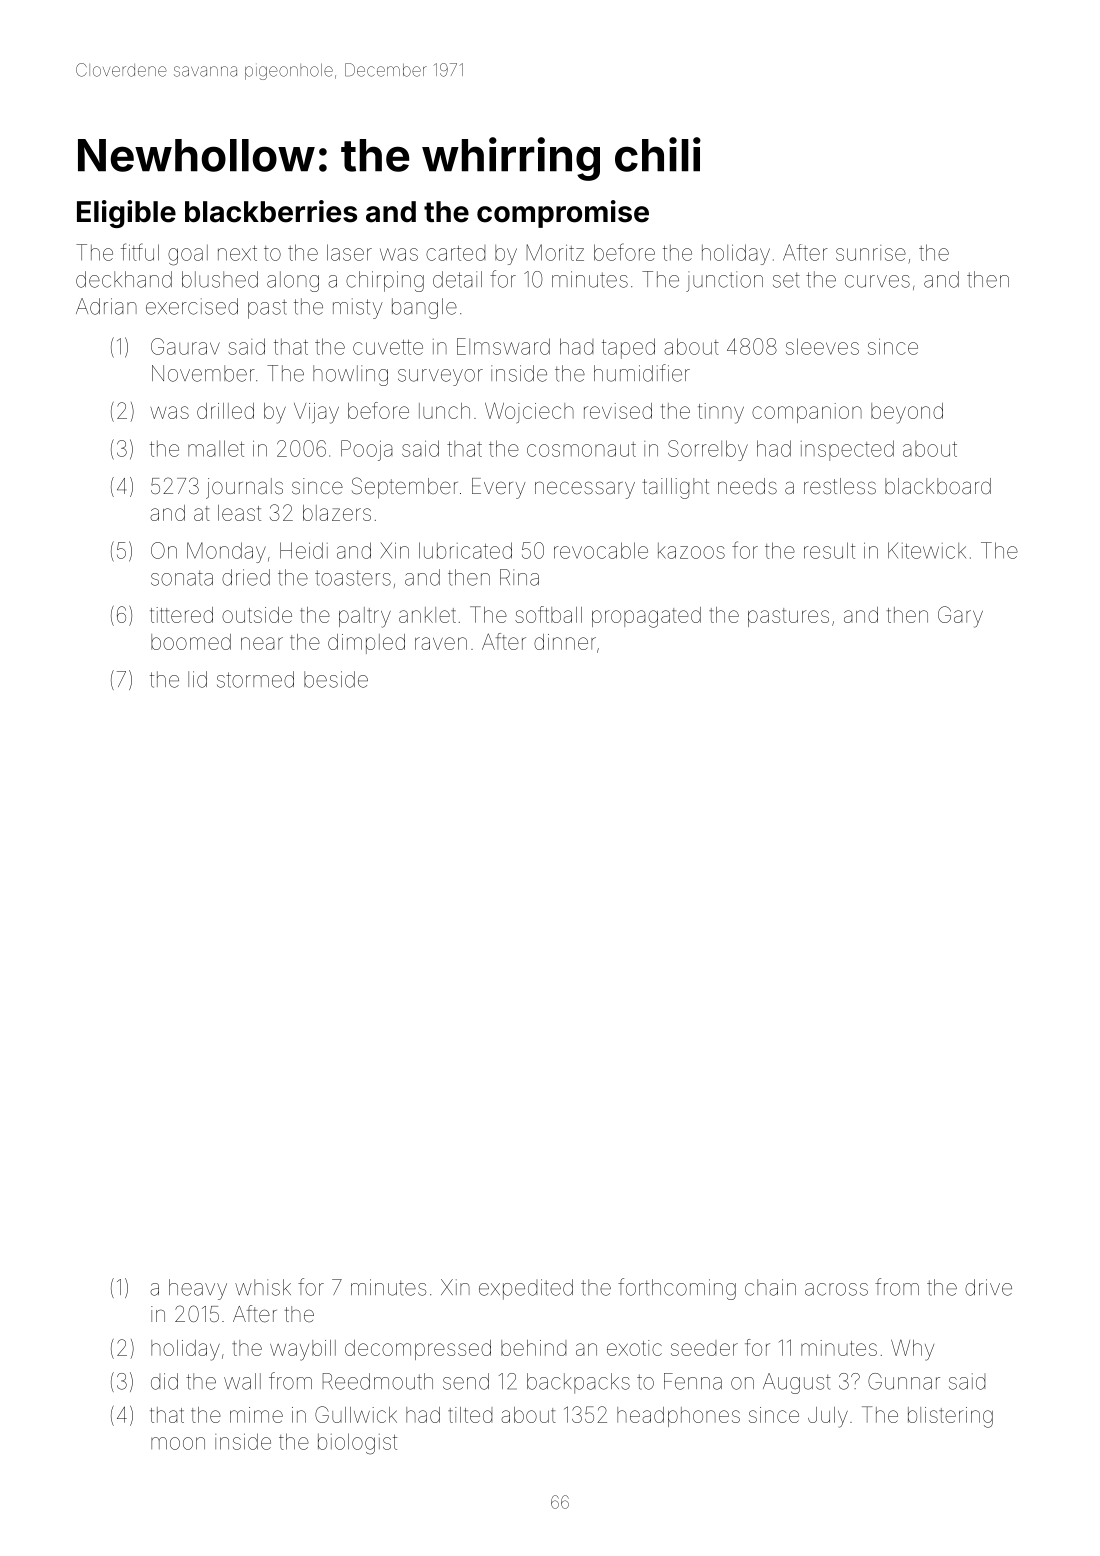 The width and height of the screenshot is (1100, 1556). What do you see at coordinates (191, 642) in the screenshot?
I see `boomed` at bounding box center [191, 642].
